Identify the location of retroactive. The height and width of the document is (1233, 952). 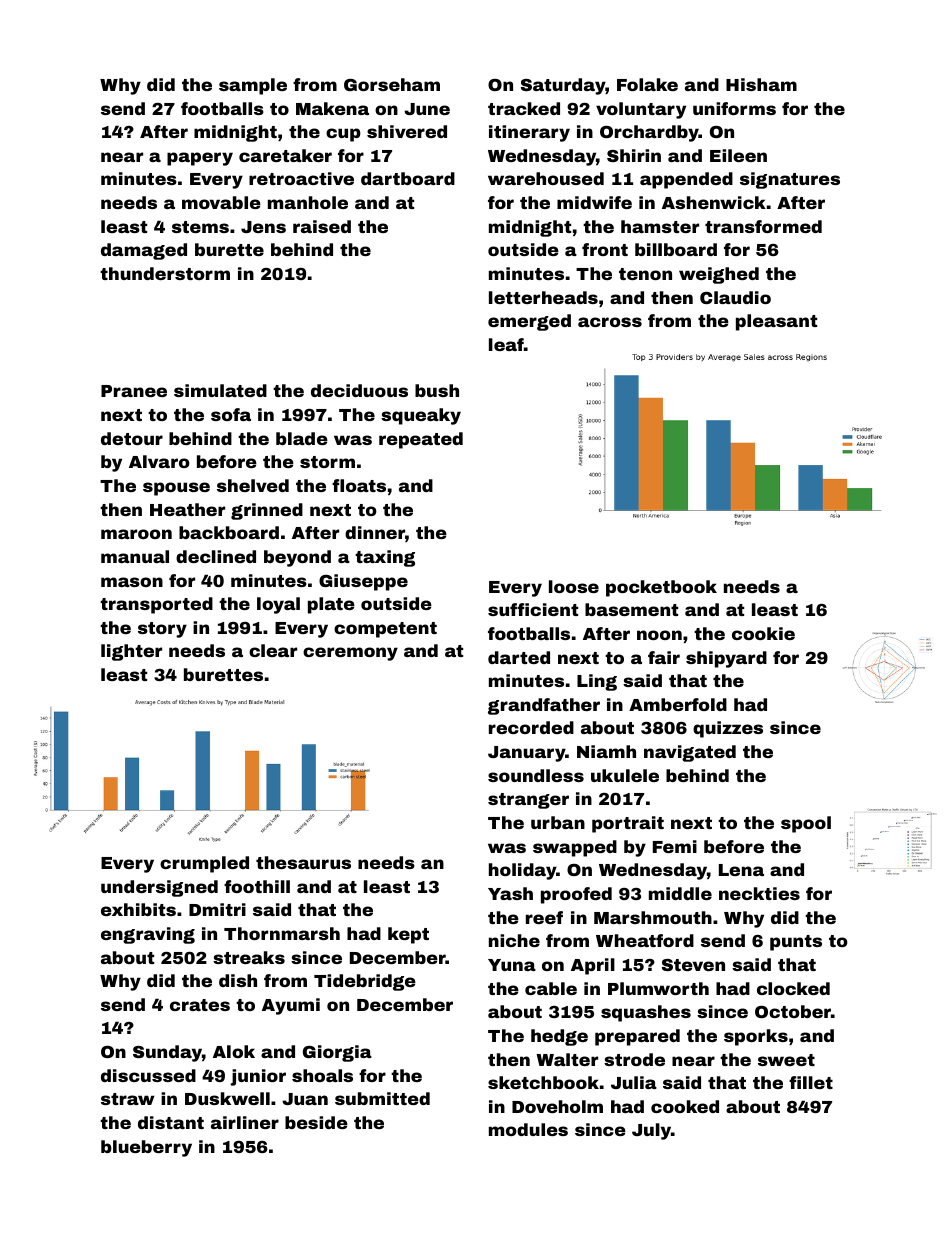
(301, 178).
